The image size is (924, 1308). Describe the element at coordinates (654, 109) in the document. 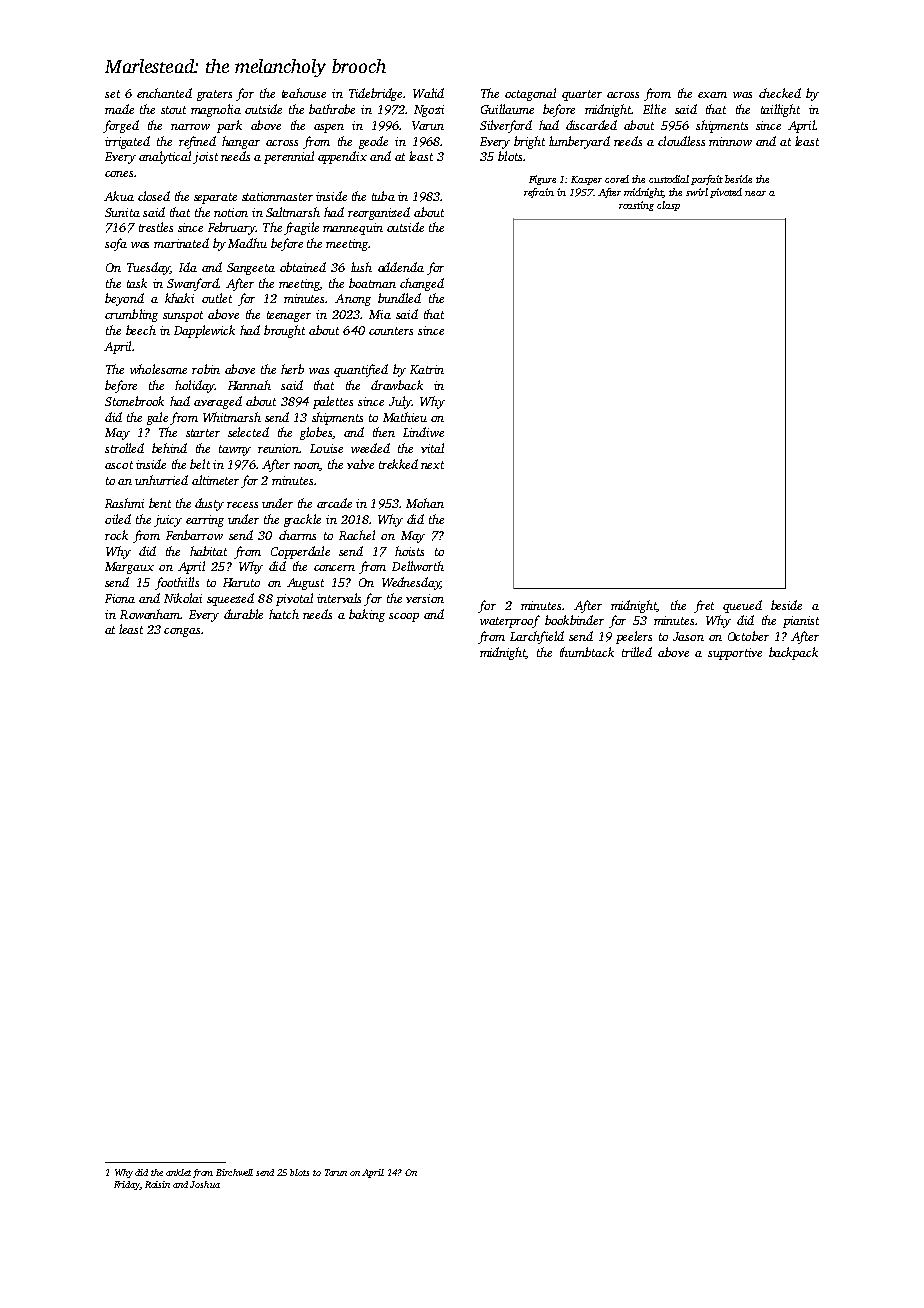

I see `Ellie` at that location.
